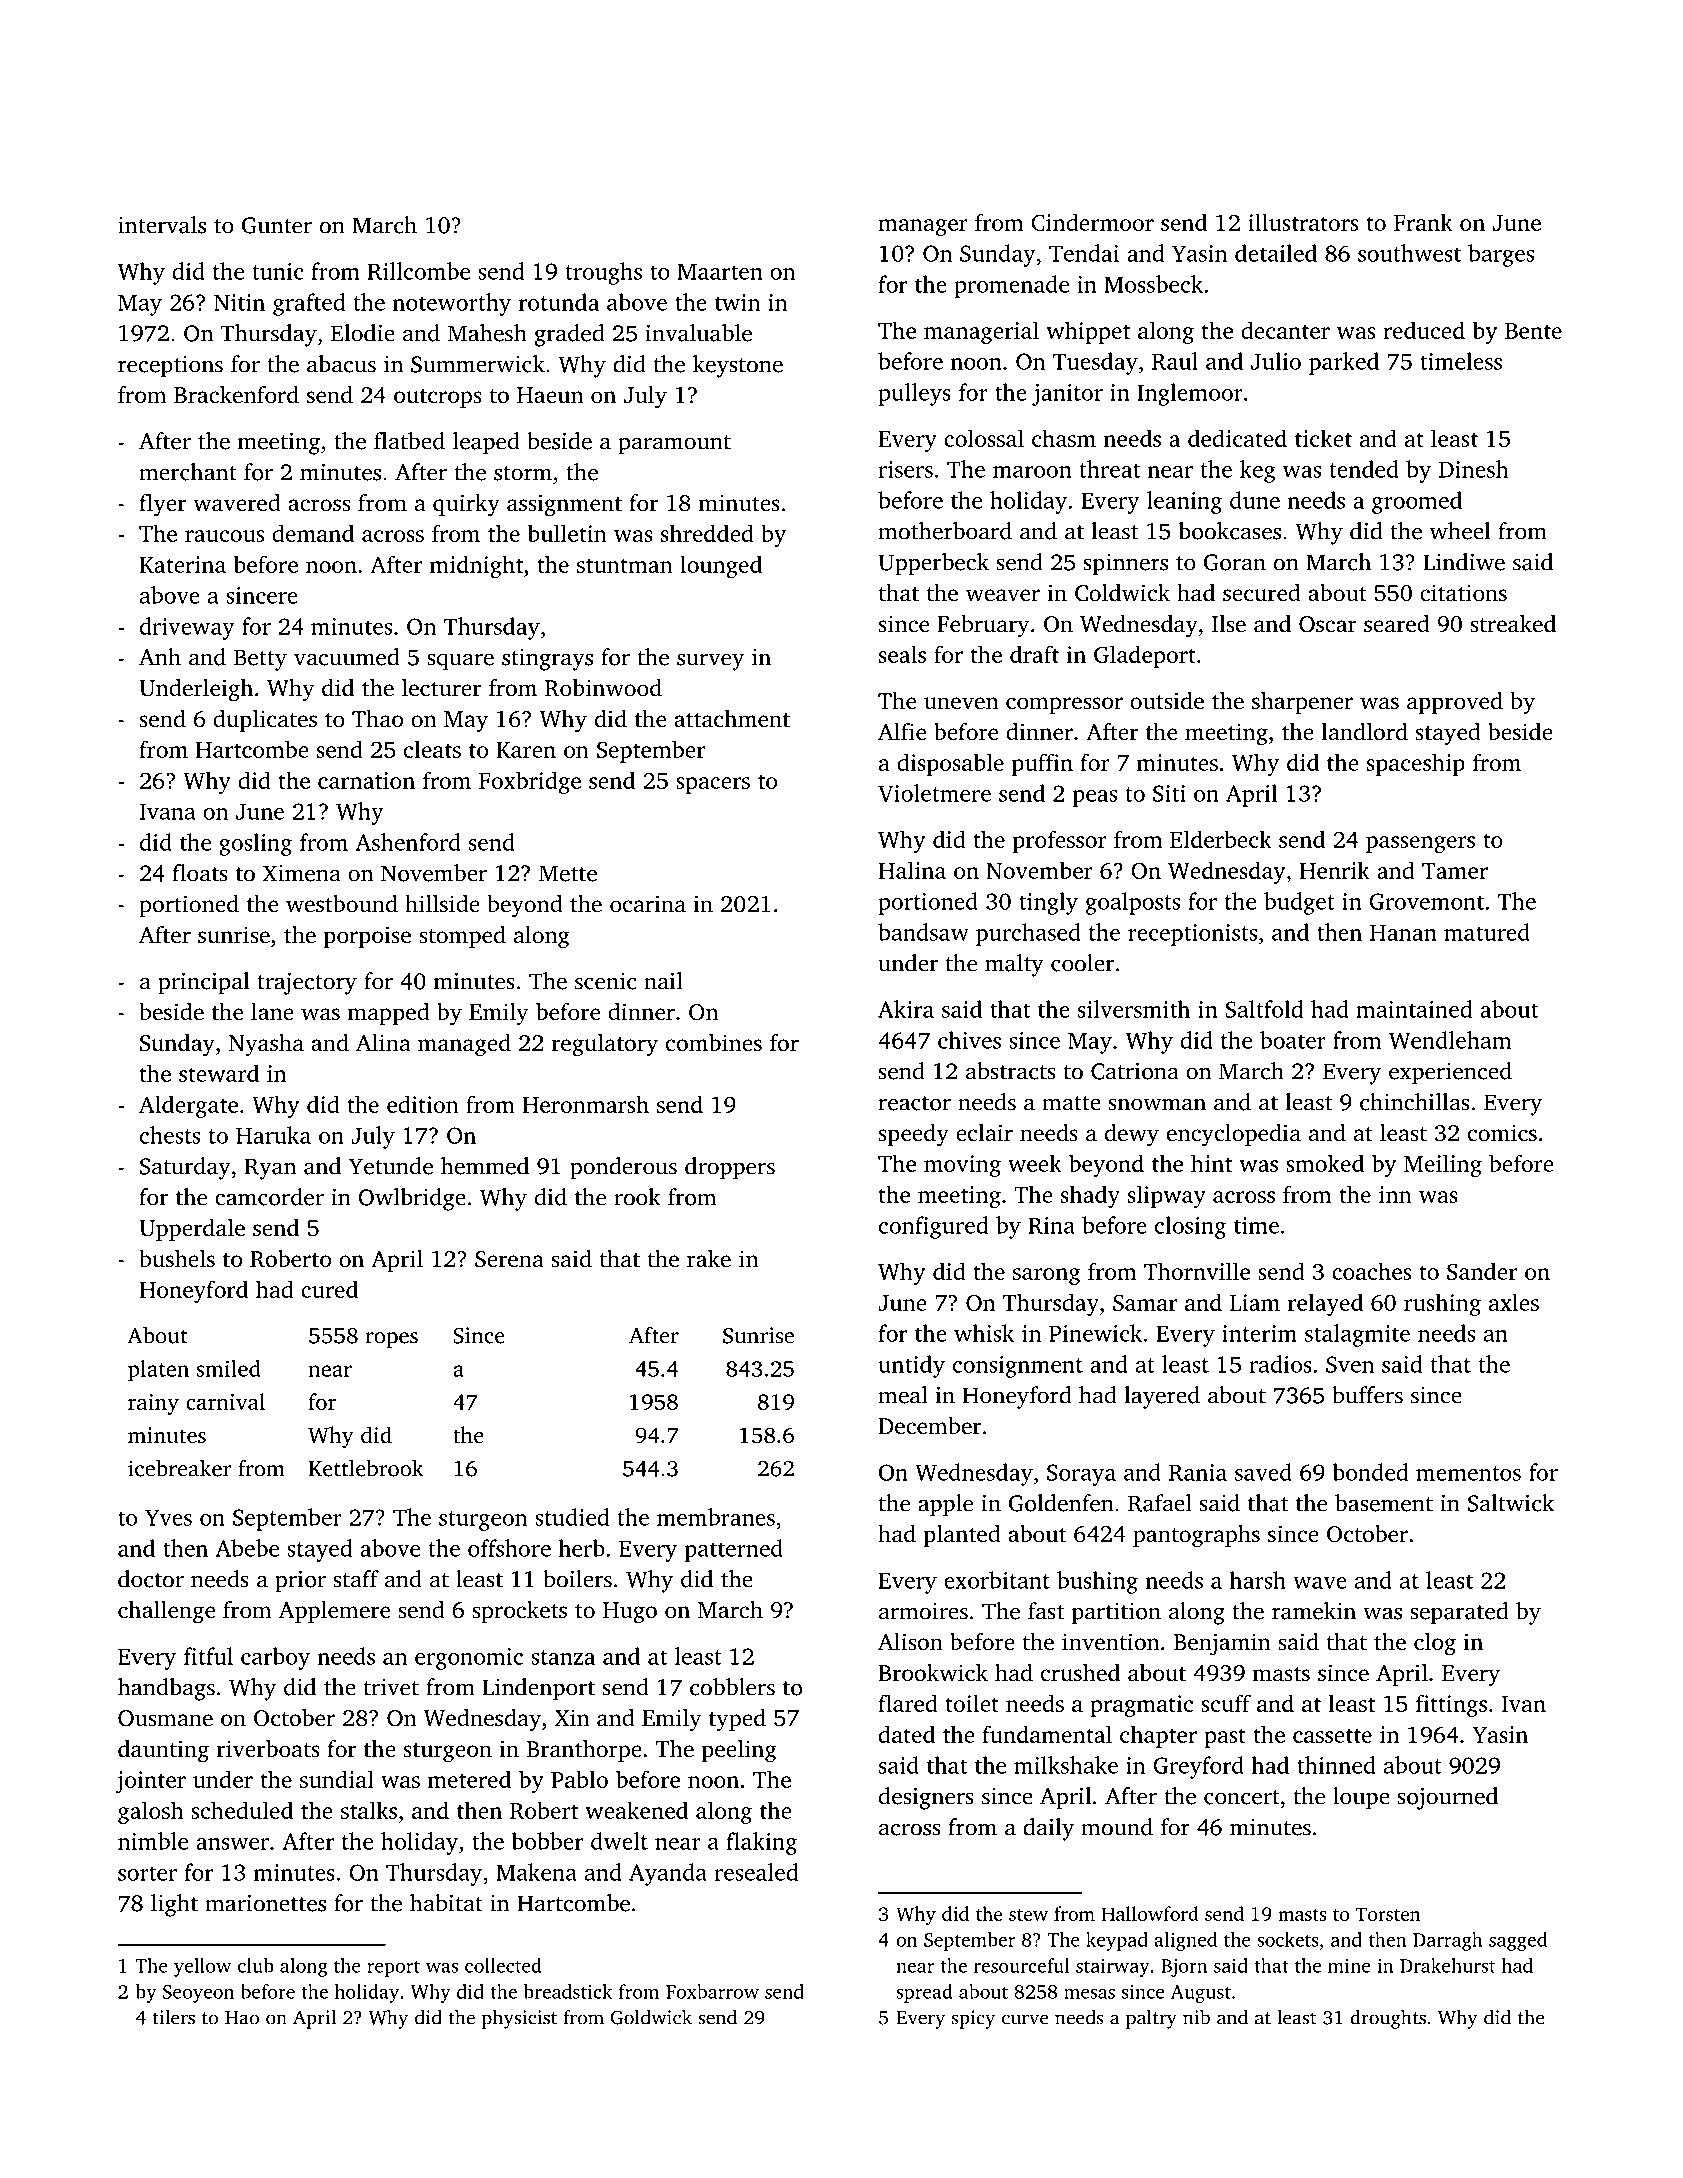 Image resolution: width=1683 pixels, height=2178 pixels. Describe the element at coordinates (1211, 1163) in the image. I see `hint` at that location.
